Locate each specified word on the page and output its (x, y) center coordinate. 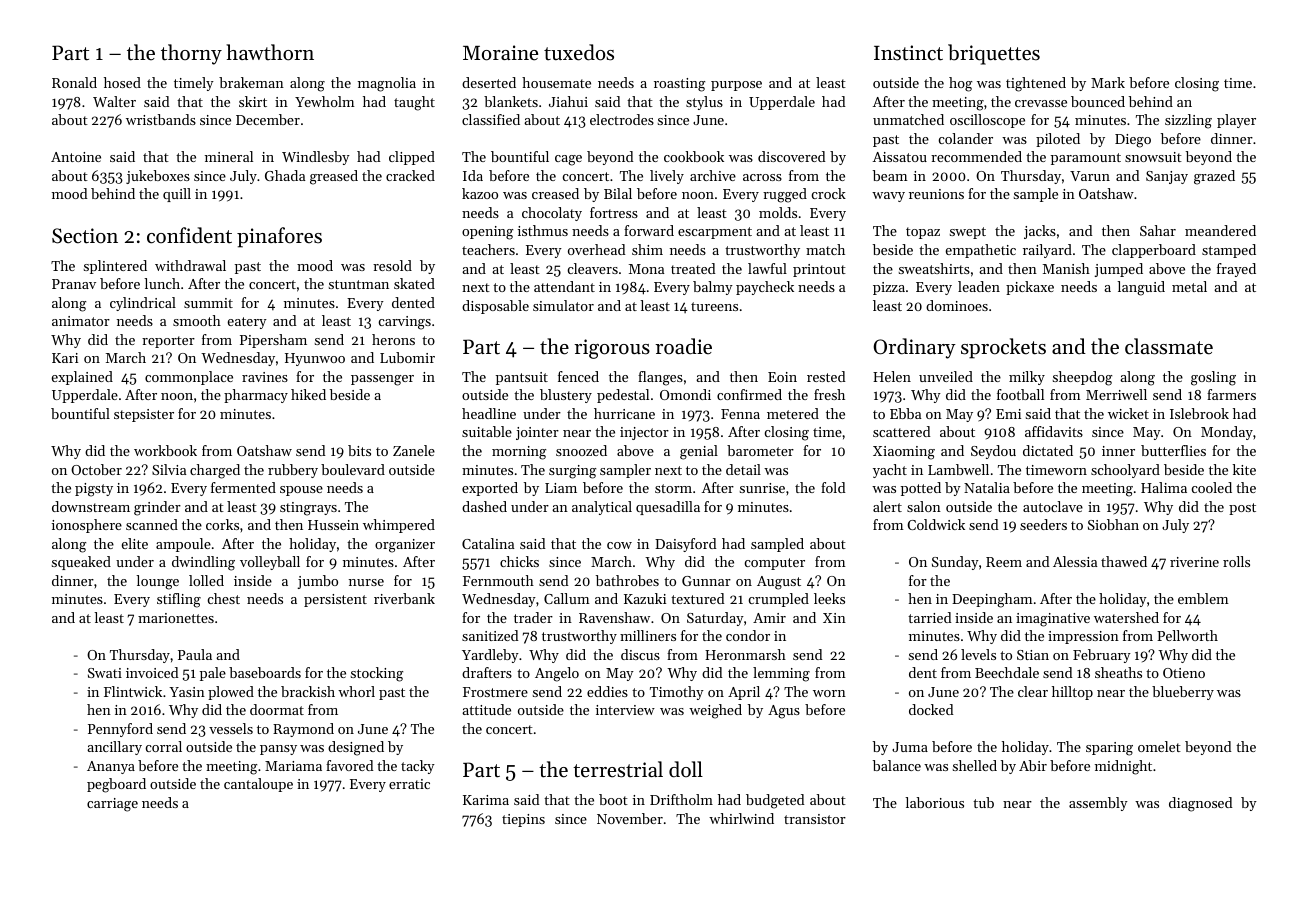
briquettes (994, 54)
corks (222, 524)
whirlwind (741, 818)
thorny (191, 54)
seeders (1043, 524)
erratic (409, 784)
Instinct (908, 53)
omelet (1159, 746)
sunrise (762, 488)
